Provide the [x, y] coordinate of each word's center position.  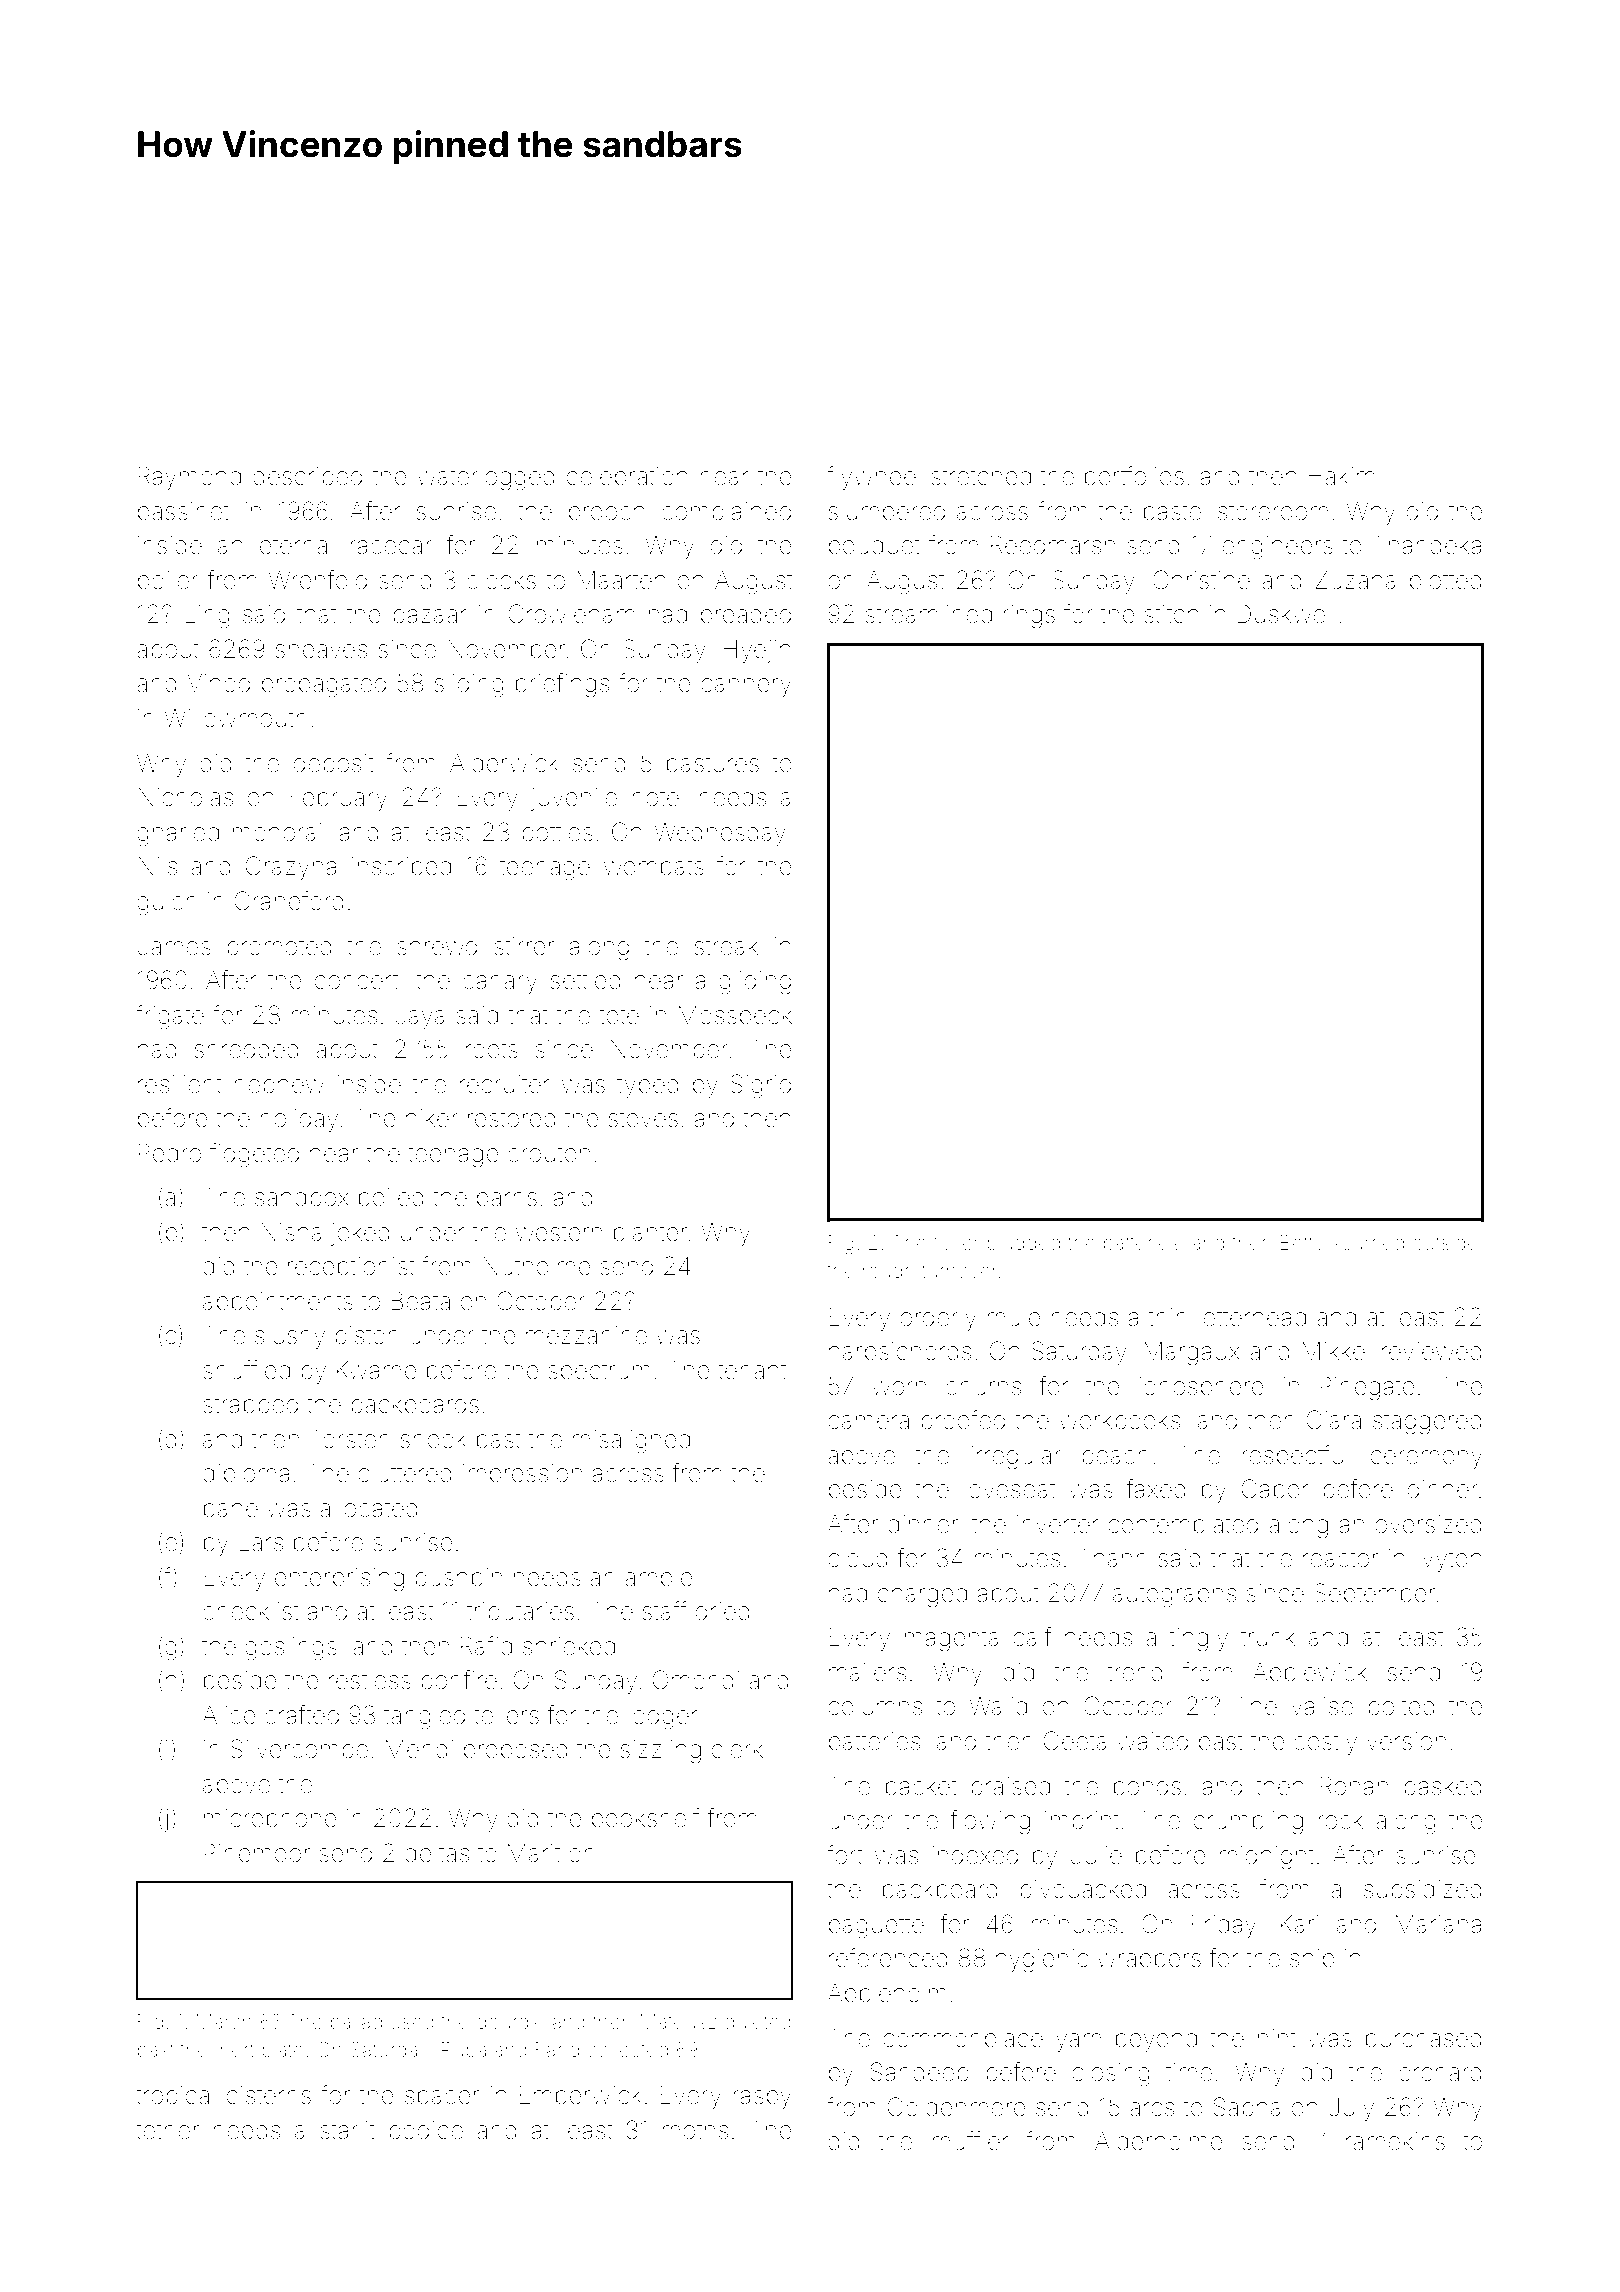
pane [231, 1512]
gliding [755, 983]
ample [659, 1579]
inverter [1058, 1524]
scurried [1368, 1242]
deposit [334, 765]
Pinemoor [257, 1853]
